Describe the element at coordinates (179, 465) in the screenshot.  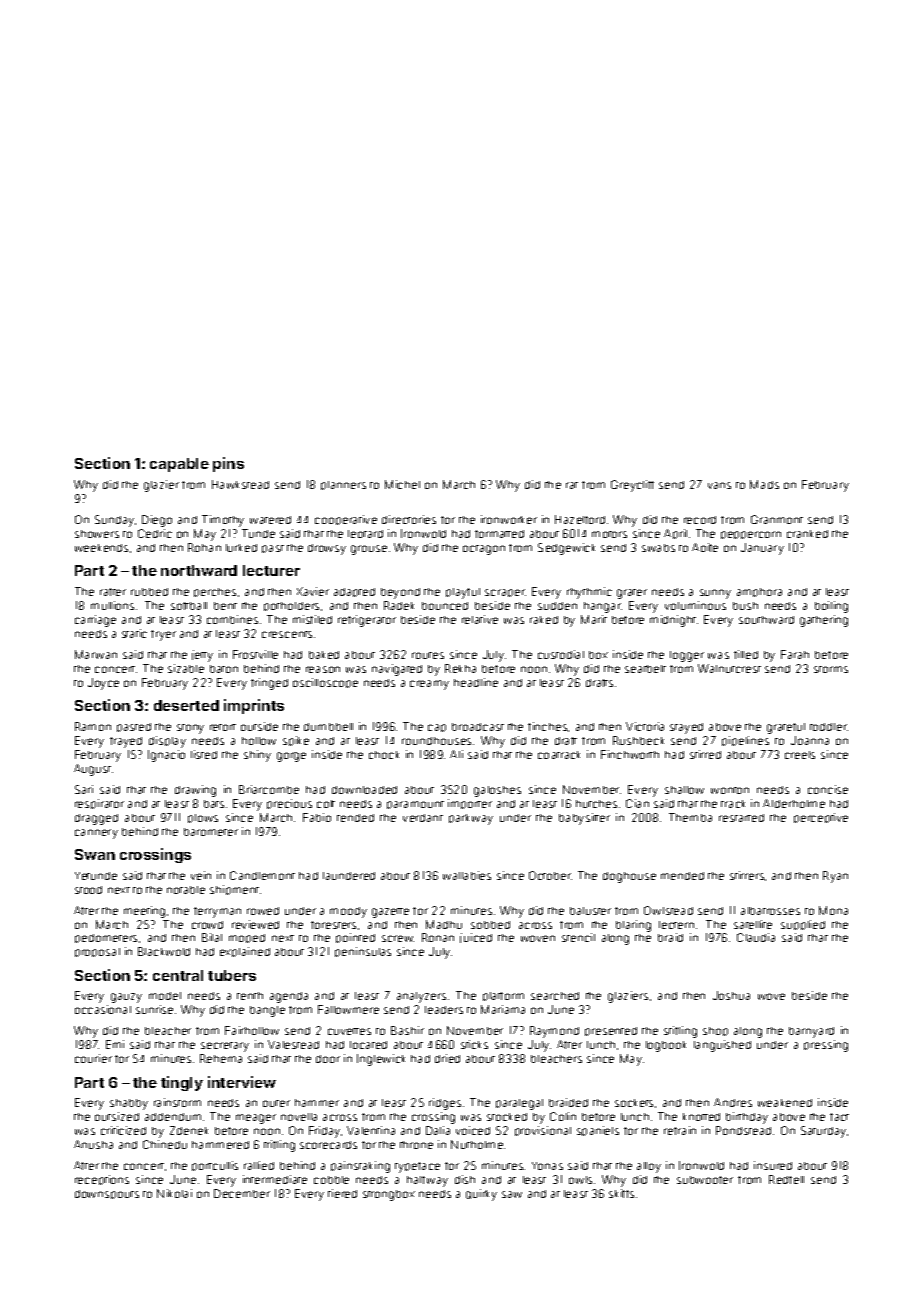
I see `capable` at that location.
